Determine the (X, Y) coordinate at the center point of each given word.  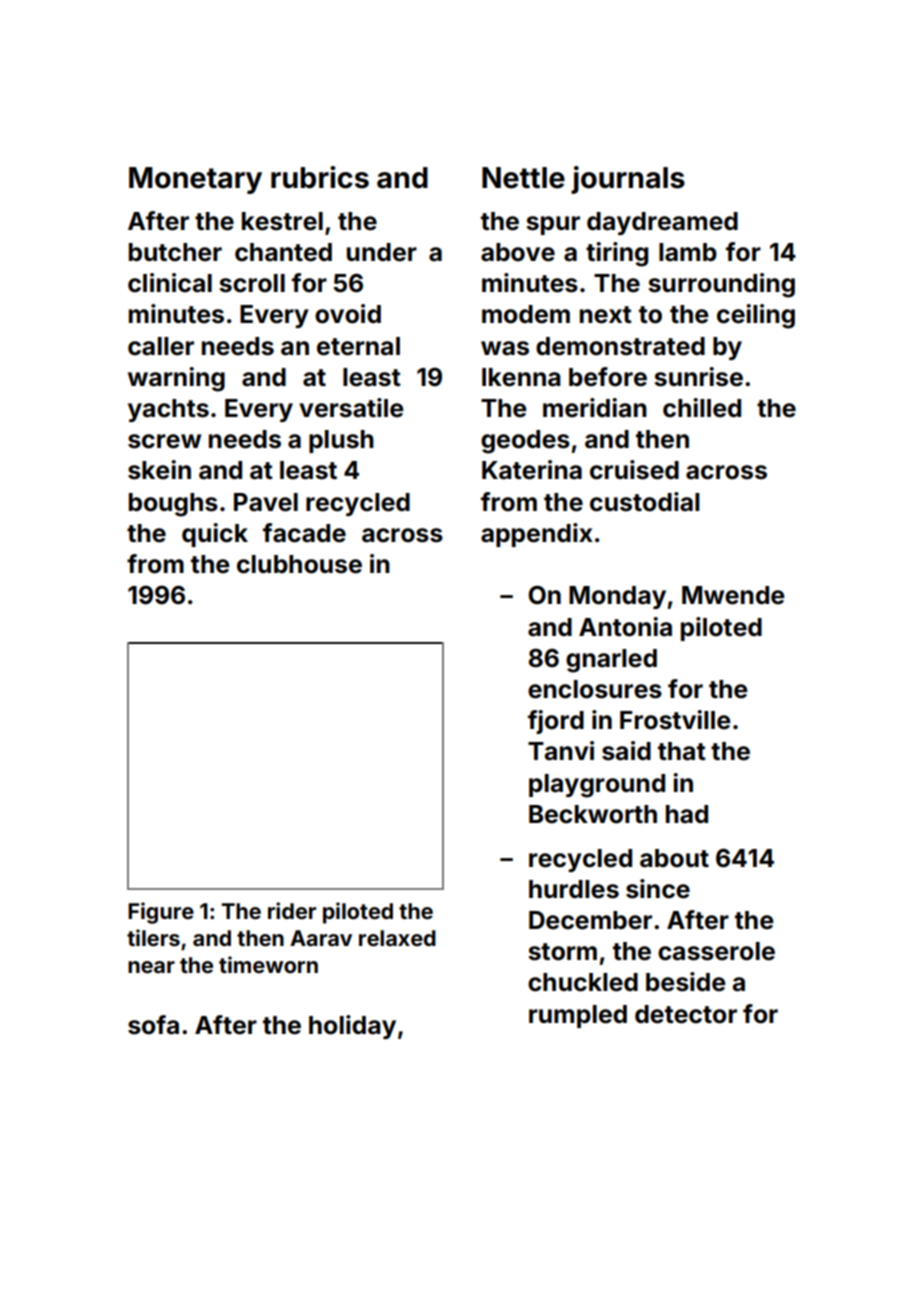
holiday (352, 1027)
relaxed (397, 938)
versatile (351, 408)
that (682, 751)
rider (292, 910)
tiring (617, 254)
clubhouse (299, 564)
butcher (175, 252)
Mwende (733, 595)
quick (215, 535)
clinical (170, 283)
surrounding (721, 285)
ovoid (348, 314)
